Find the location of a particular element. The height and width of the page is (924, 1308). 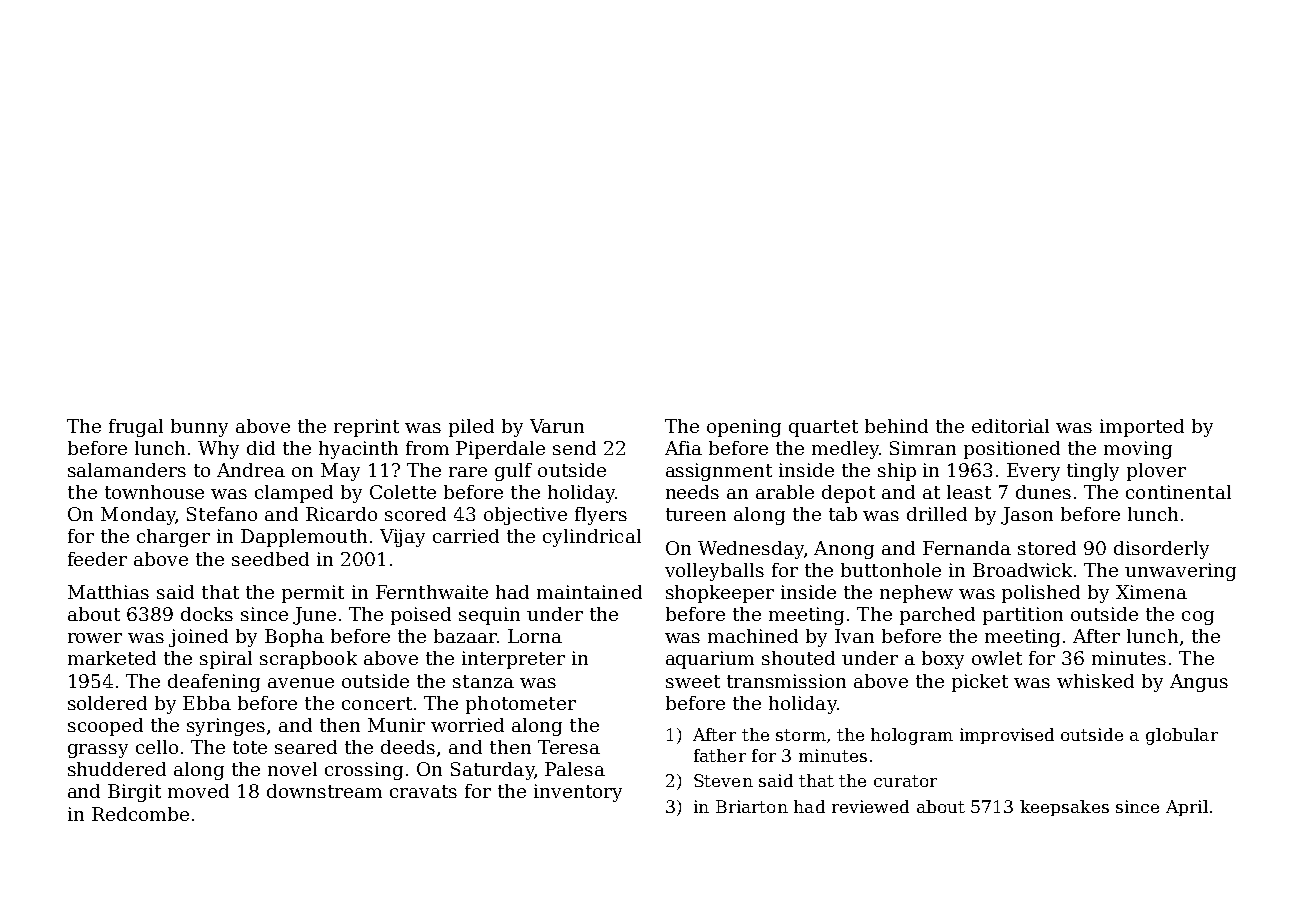

machined is located at coordinates (753, 636).
